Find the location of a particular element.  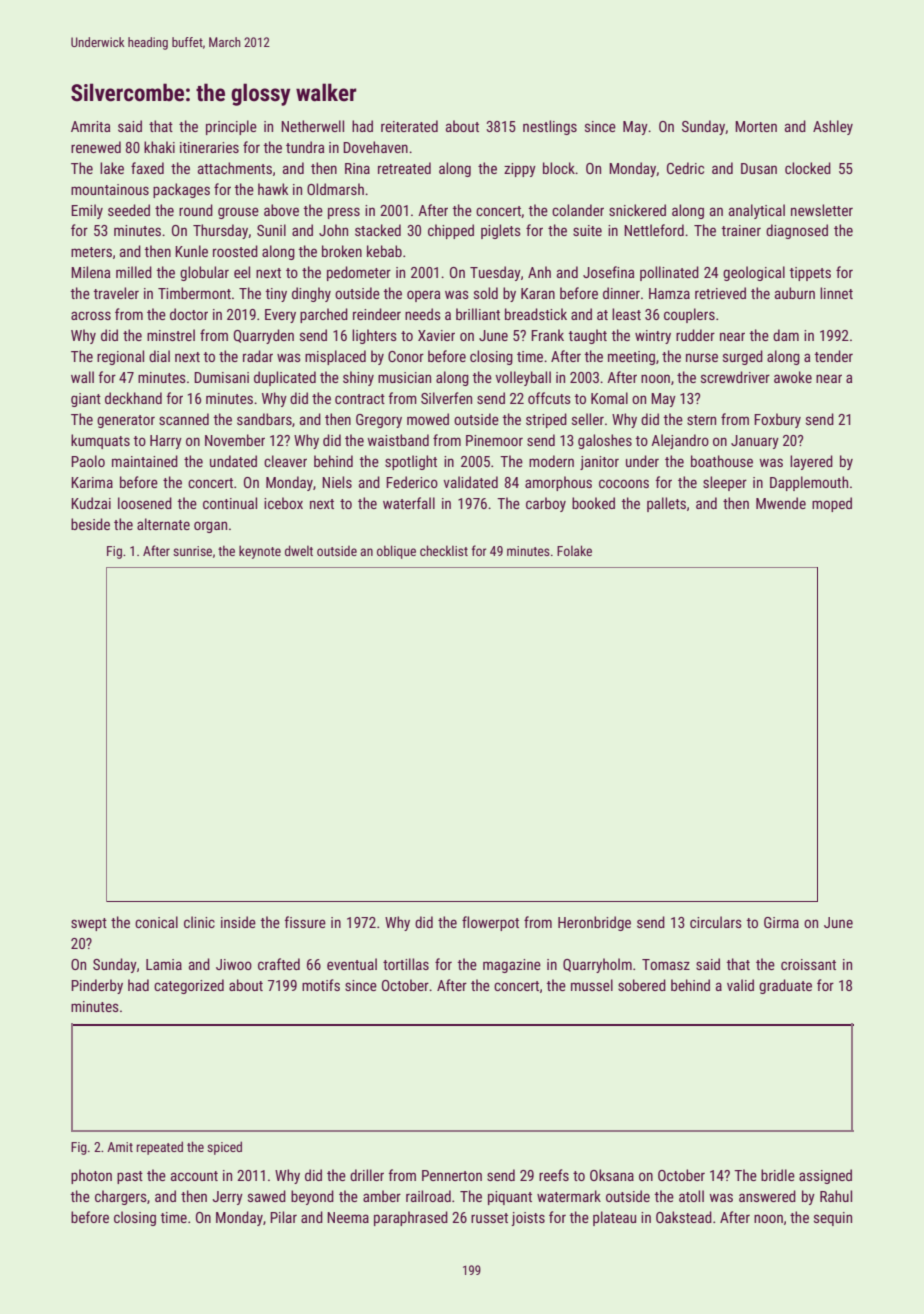

nestlings is located at coordinates (550, 127).
